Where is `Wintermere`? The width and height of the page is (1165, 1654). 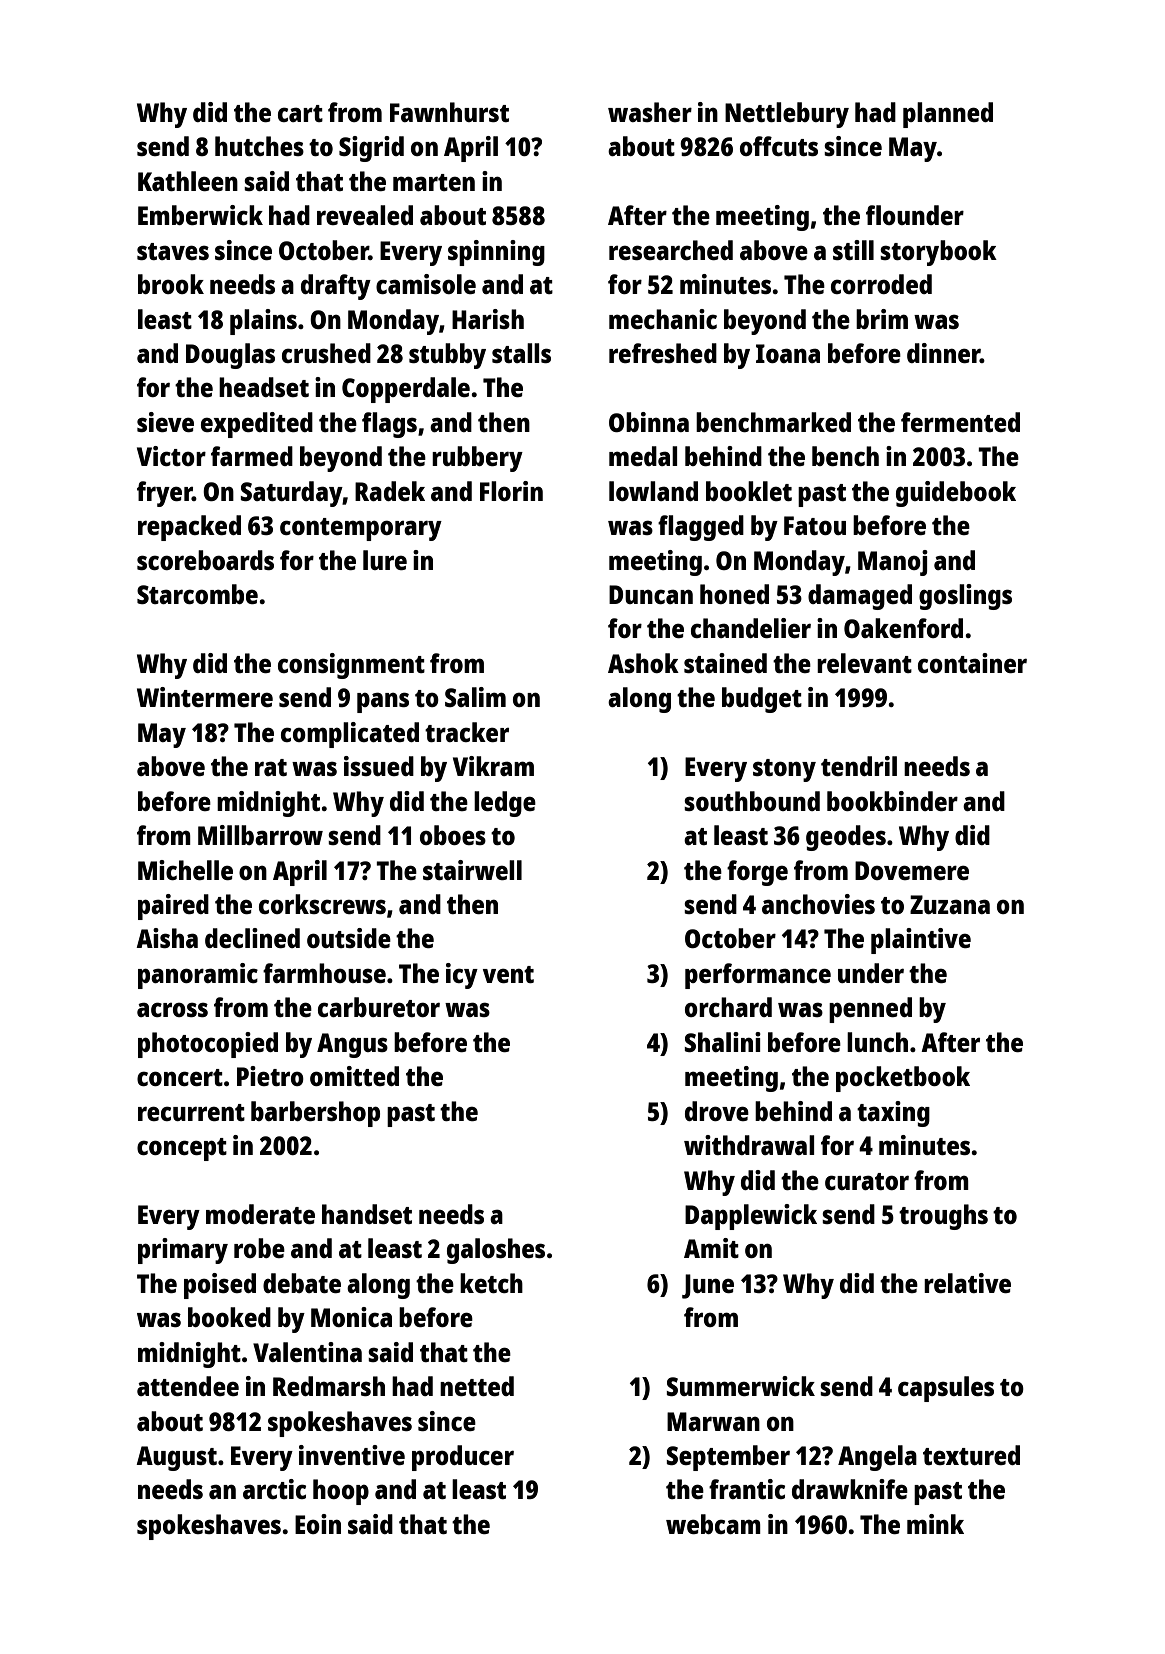
Wintermere is located at coordinates (205, 697).
